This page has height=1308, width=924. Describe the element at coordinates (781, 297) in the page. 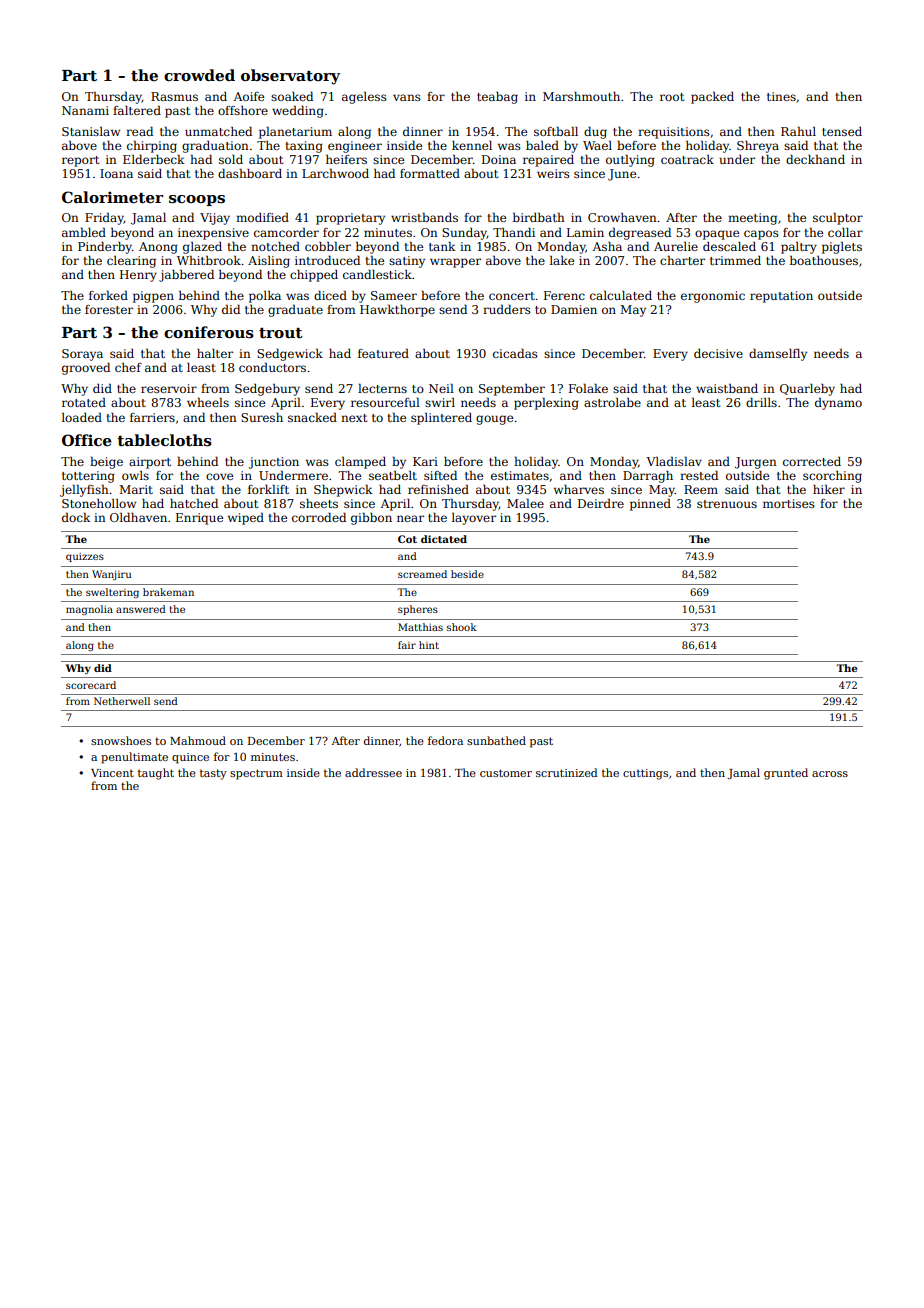

I see `reputation` at that location.
